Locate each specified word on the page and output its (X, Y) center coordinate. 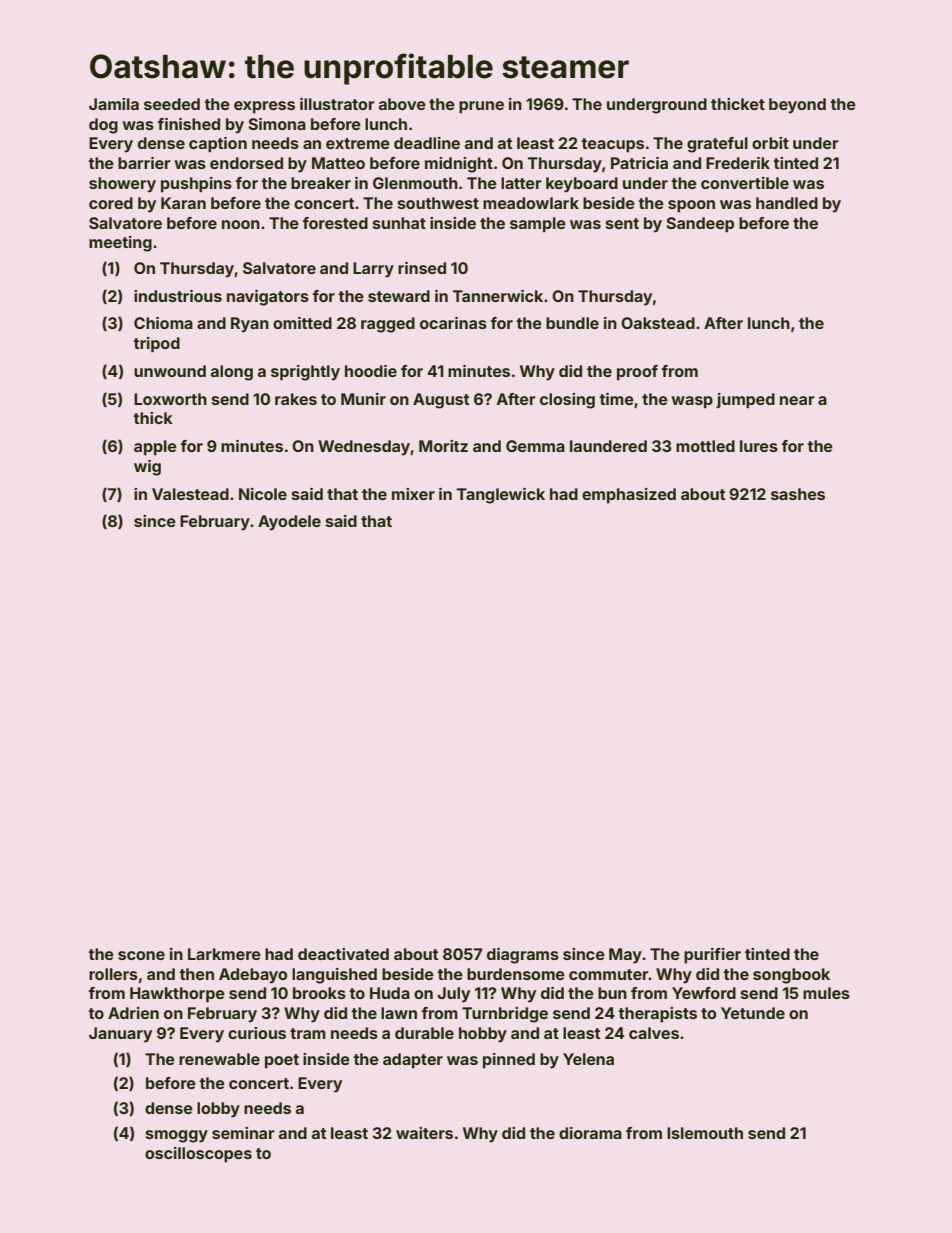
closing (567, 401)
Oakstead (658, 323)
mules (826, 993)
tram (308, 1033)
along (232, 373)
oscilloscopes (198, 1155)
